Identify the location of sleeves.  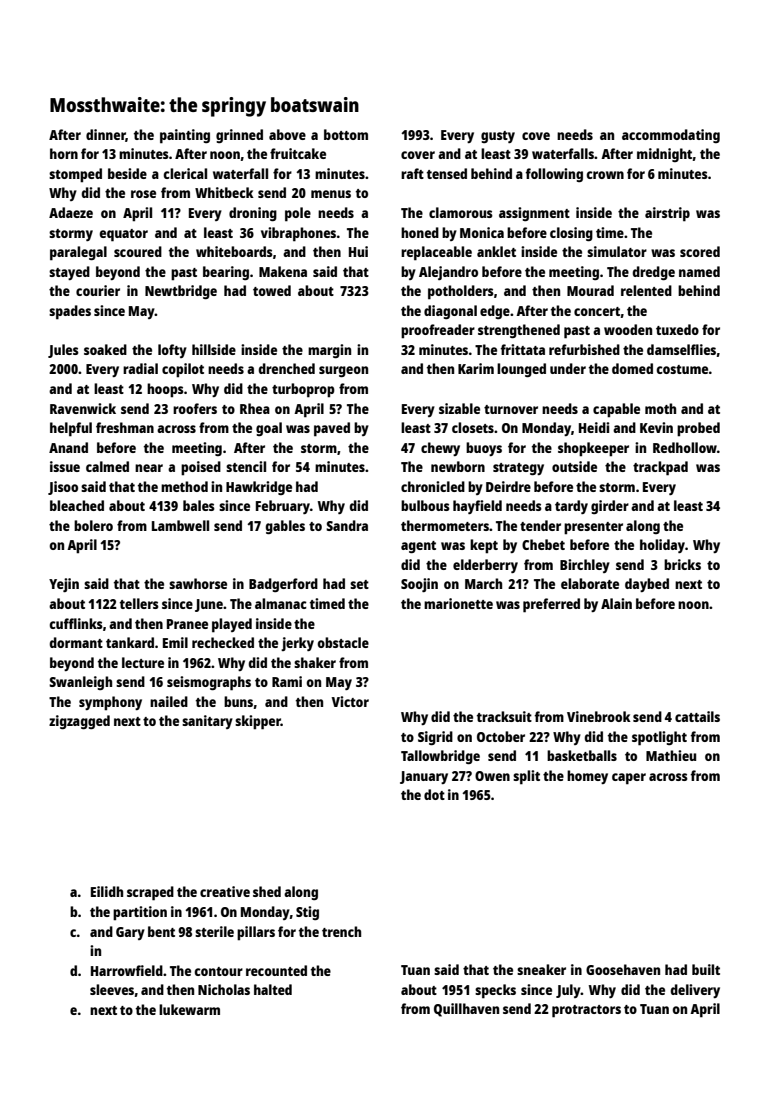
(112, 989).
